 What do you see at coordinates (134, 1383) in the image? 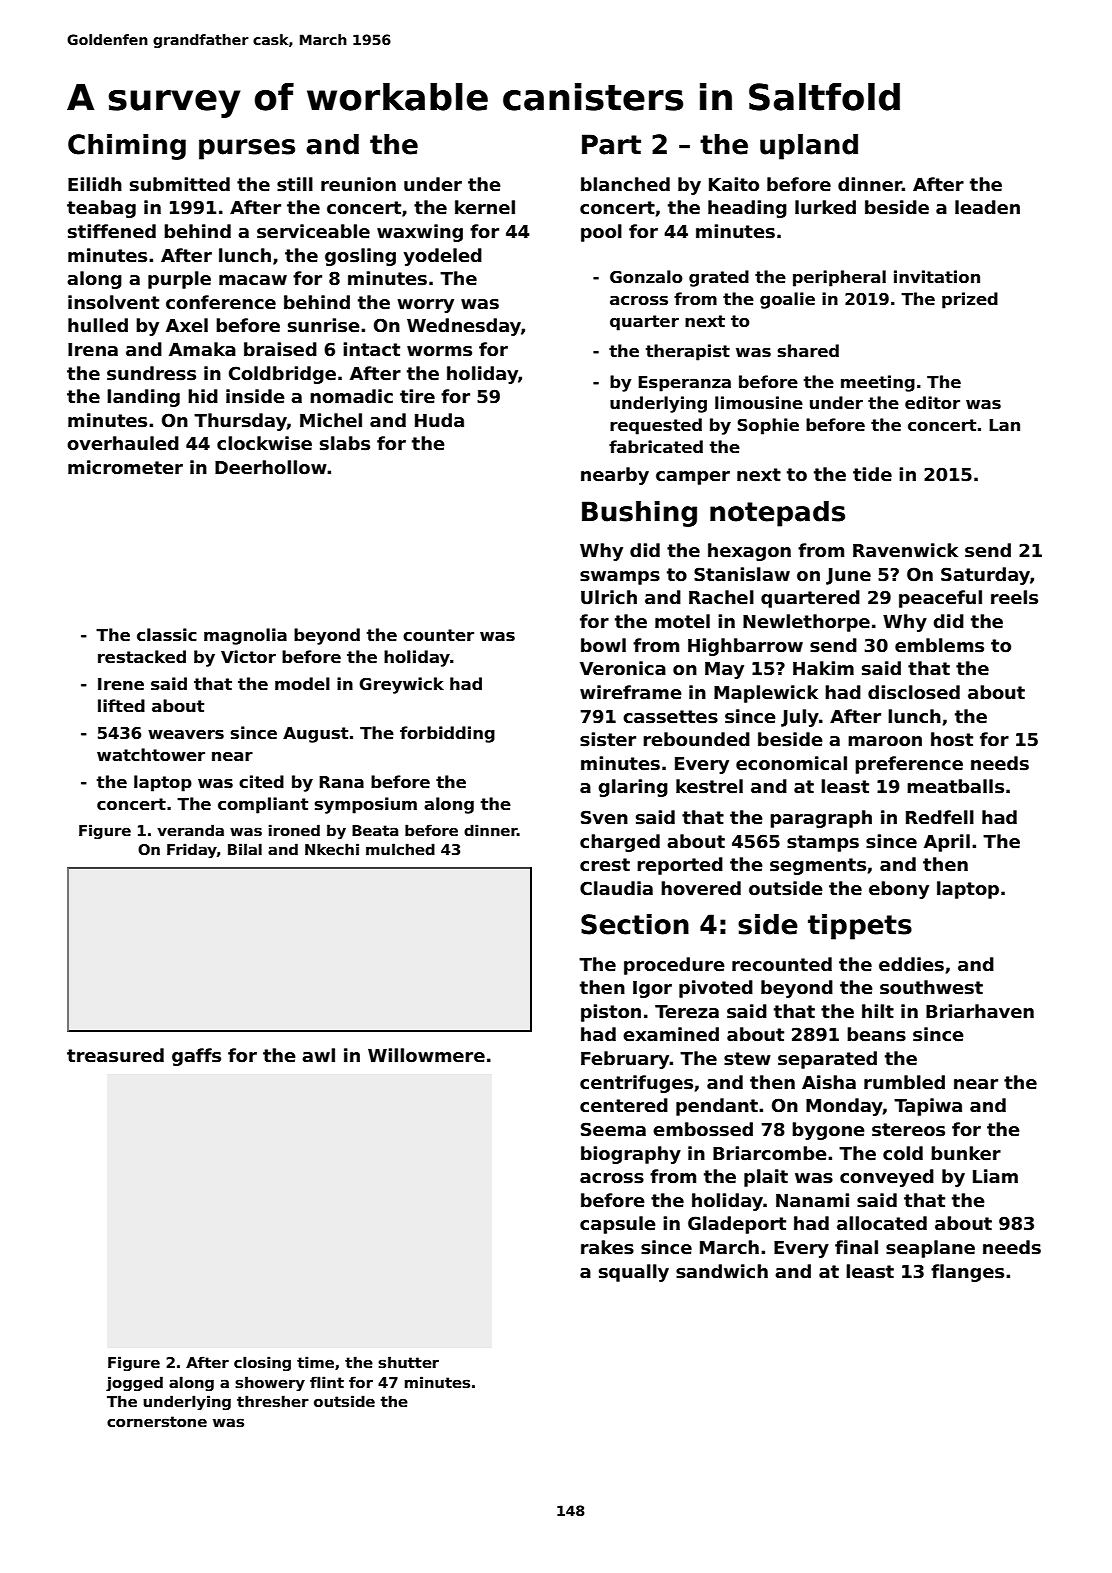
I see `jogged` at bounding box center [134, 1383].
